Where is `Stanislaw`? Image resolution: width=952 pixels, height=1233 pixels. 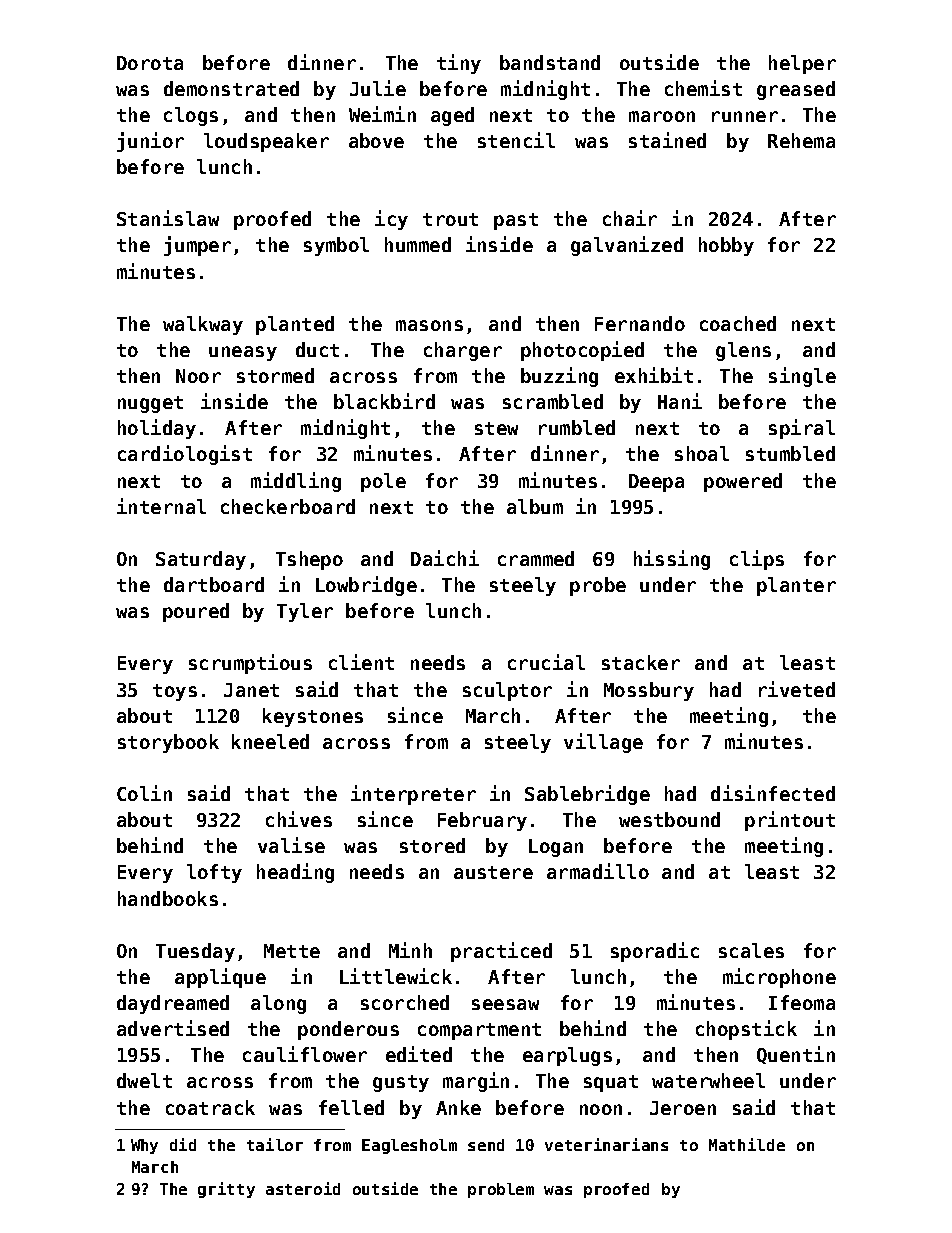 Stanislaw is located at coordinates (168, 218).
